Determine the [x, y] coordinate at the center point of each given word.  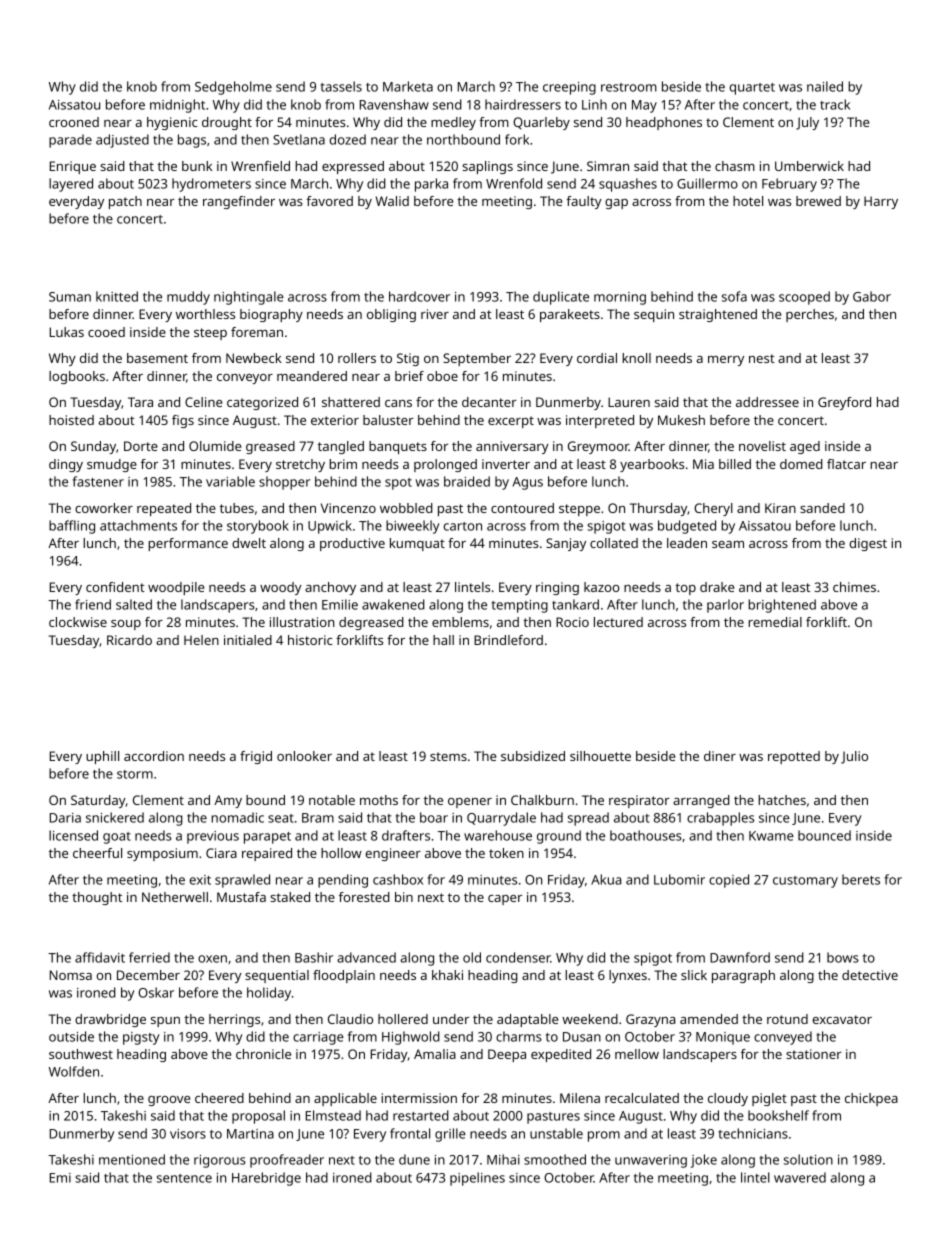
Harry [881, 202]
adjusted [122, 141]
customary [805, 882]
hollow [341, 853]
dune [414, 1159]
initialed [248, 640]
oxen [212, 959]
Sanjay [566, 544]
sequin [654, 315]
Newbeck [254, 358]
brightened [782, 606]
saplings [487, 167]
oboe [442, 376]
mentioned [132, 1159]
